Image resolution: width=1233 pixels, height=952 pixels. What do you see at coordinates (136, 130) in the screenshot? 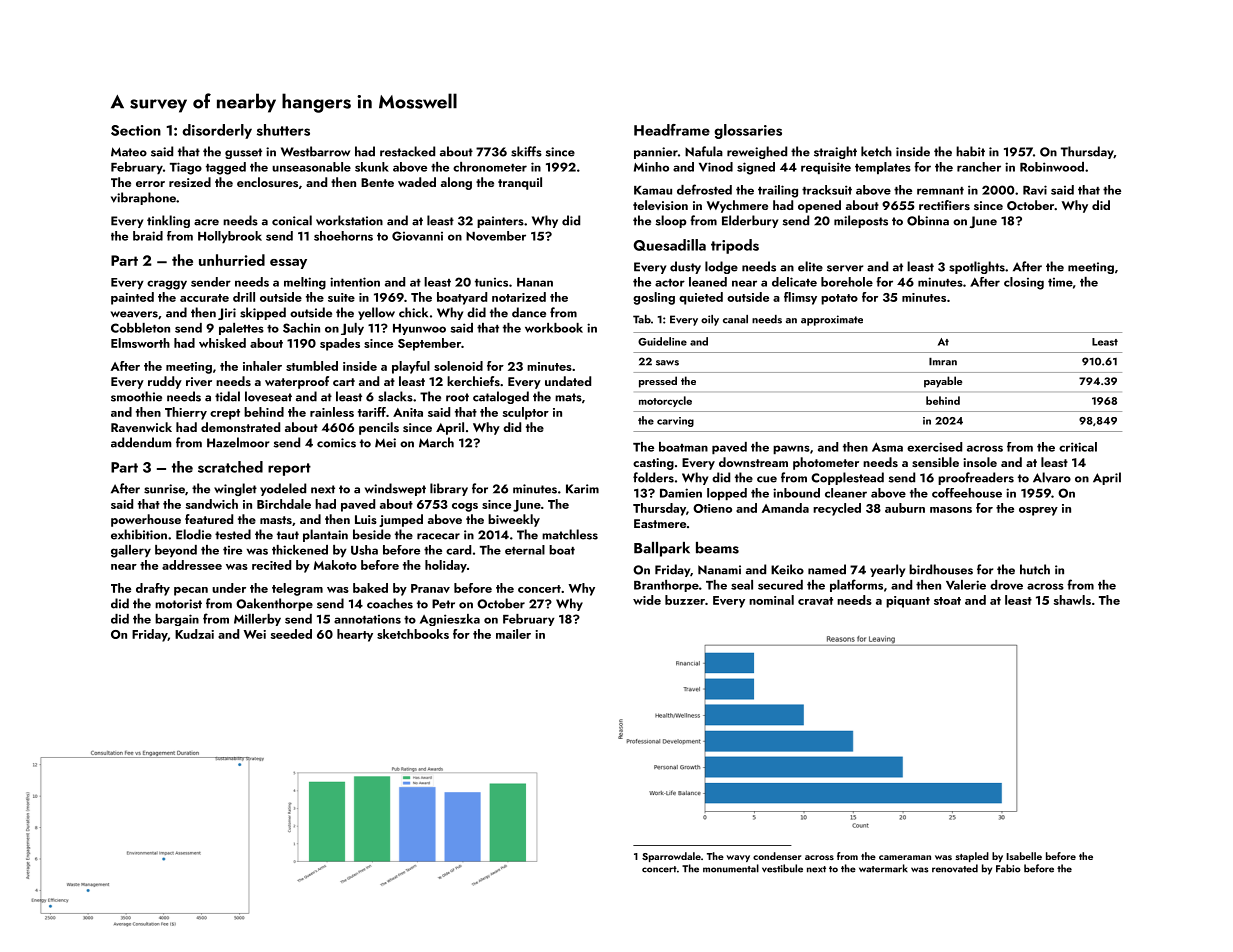
I see `Section` at bounding box center [136, 130].
